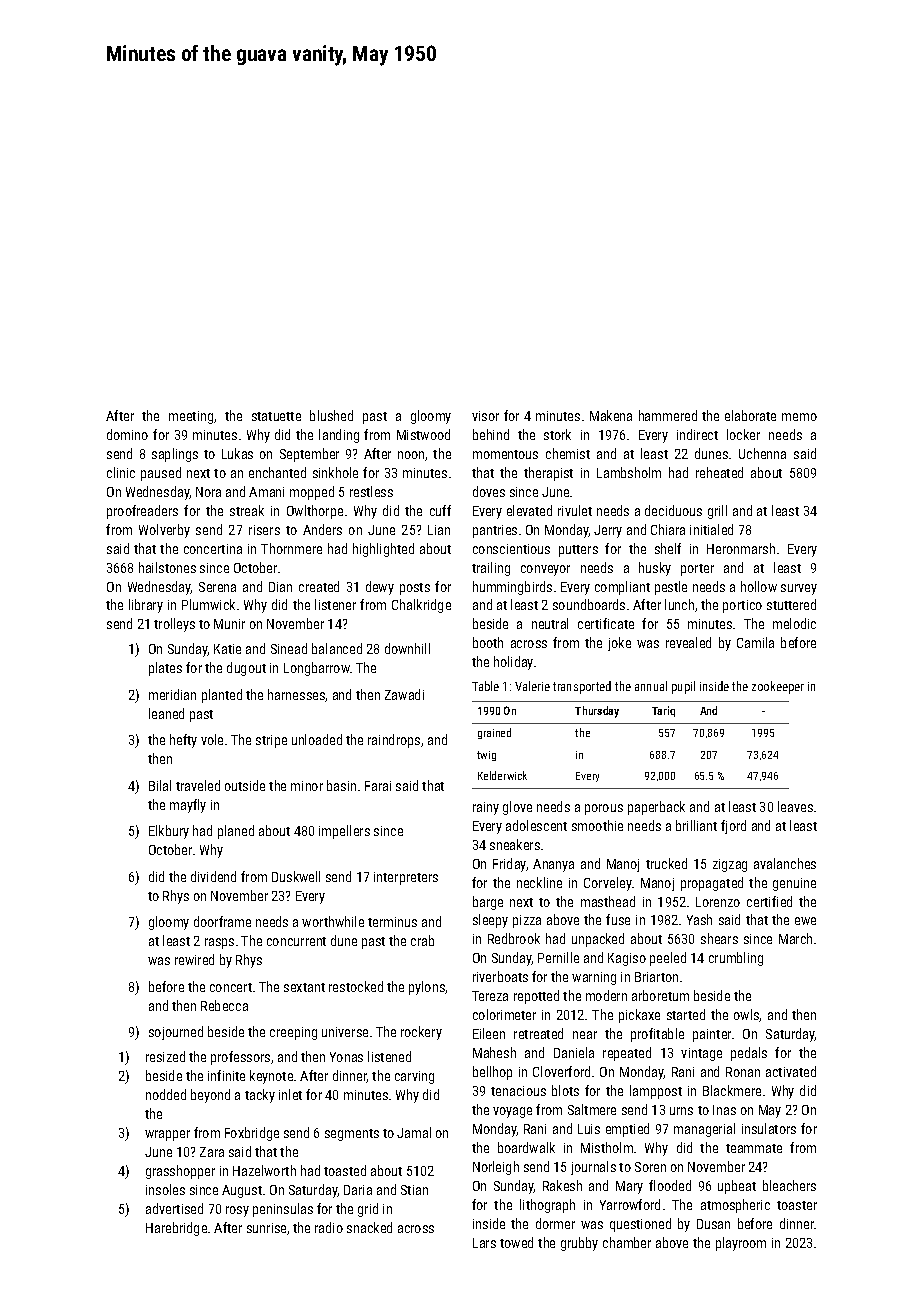 This page has height=1308, width=924. I want to click on insoles, so click(165, 1189).
